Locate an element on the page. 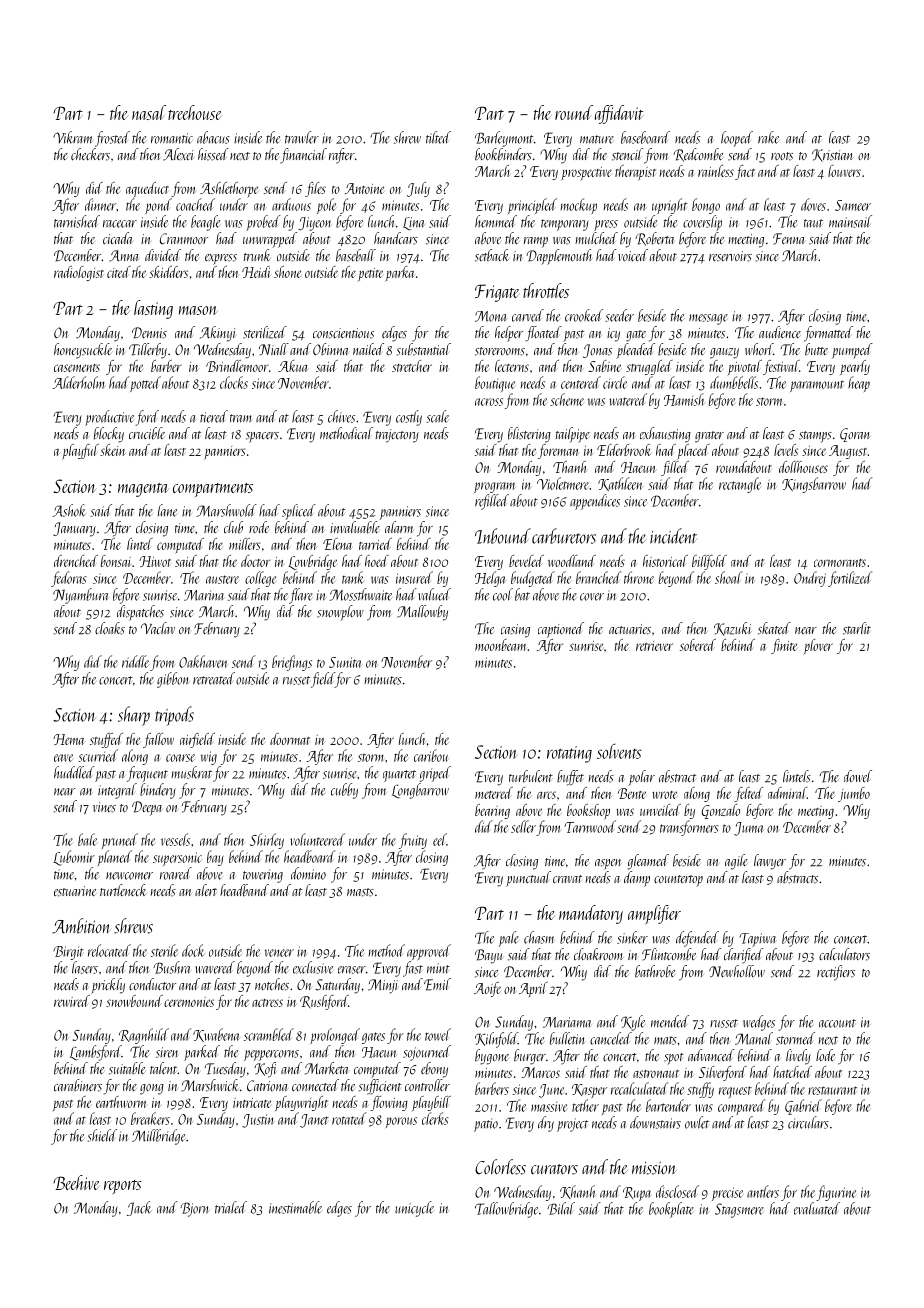 The width and height of the page is (924, 1308). Stagsmere is located at coordinates (739, 1210).
